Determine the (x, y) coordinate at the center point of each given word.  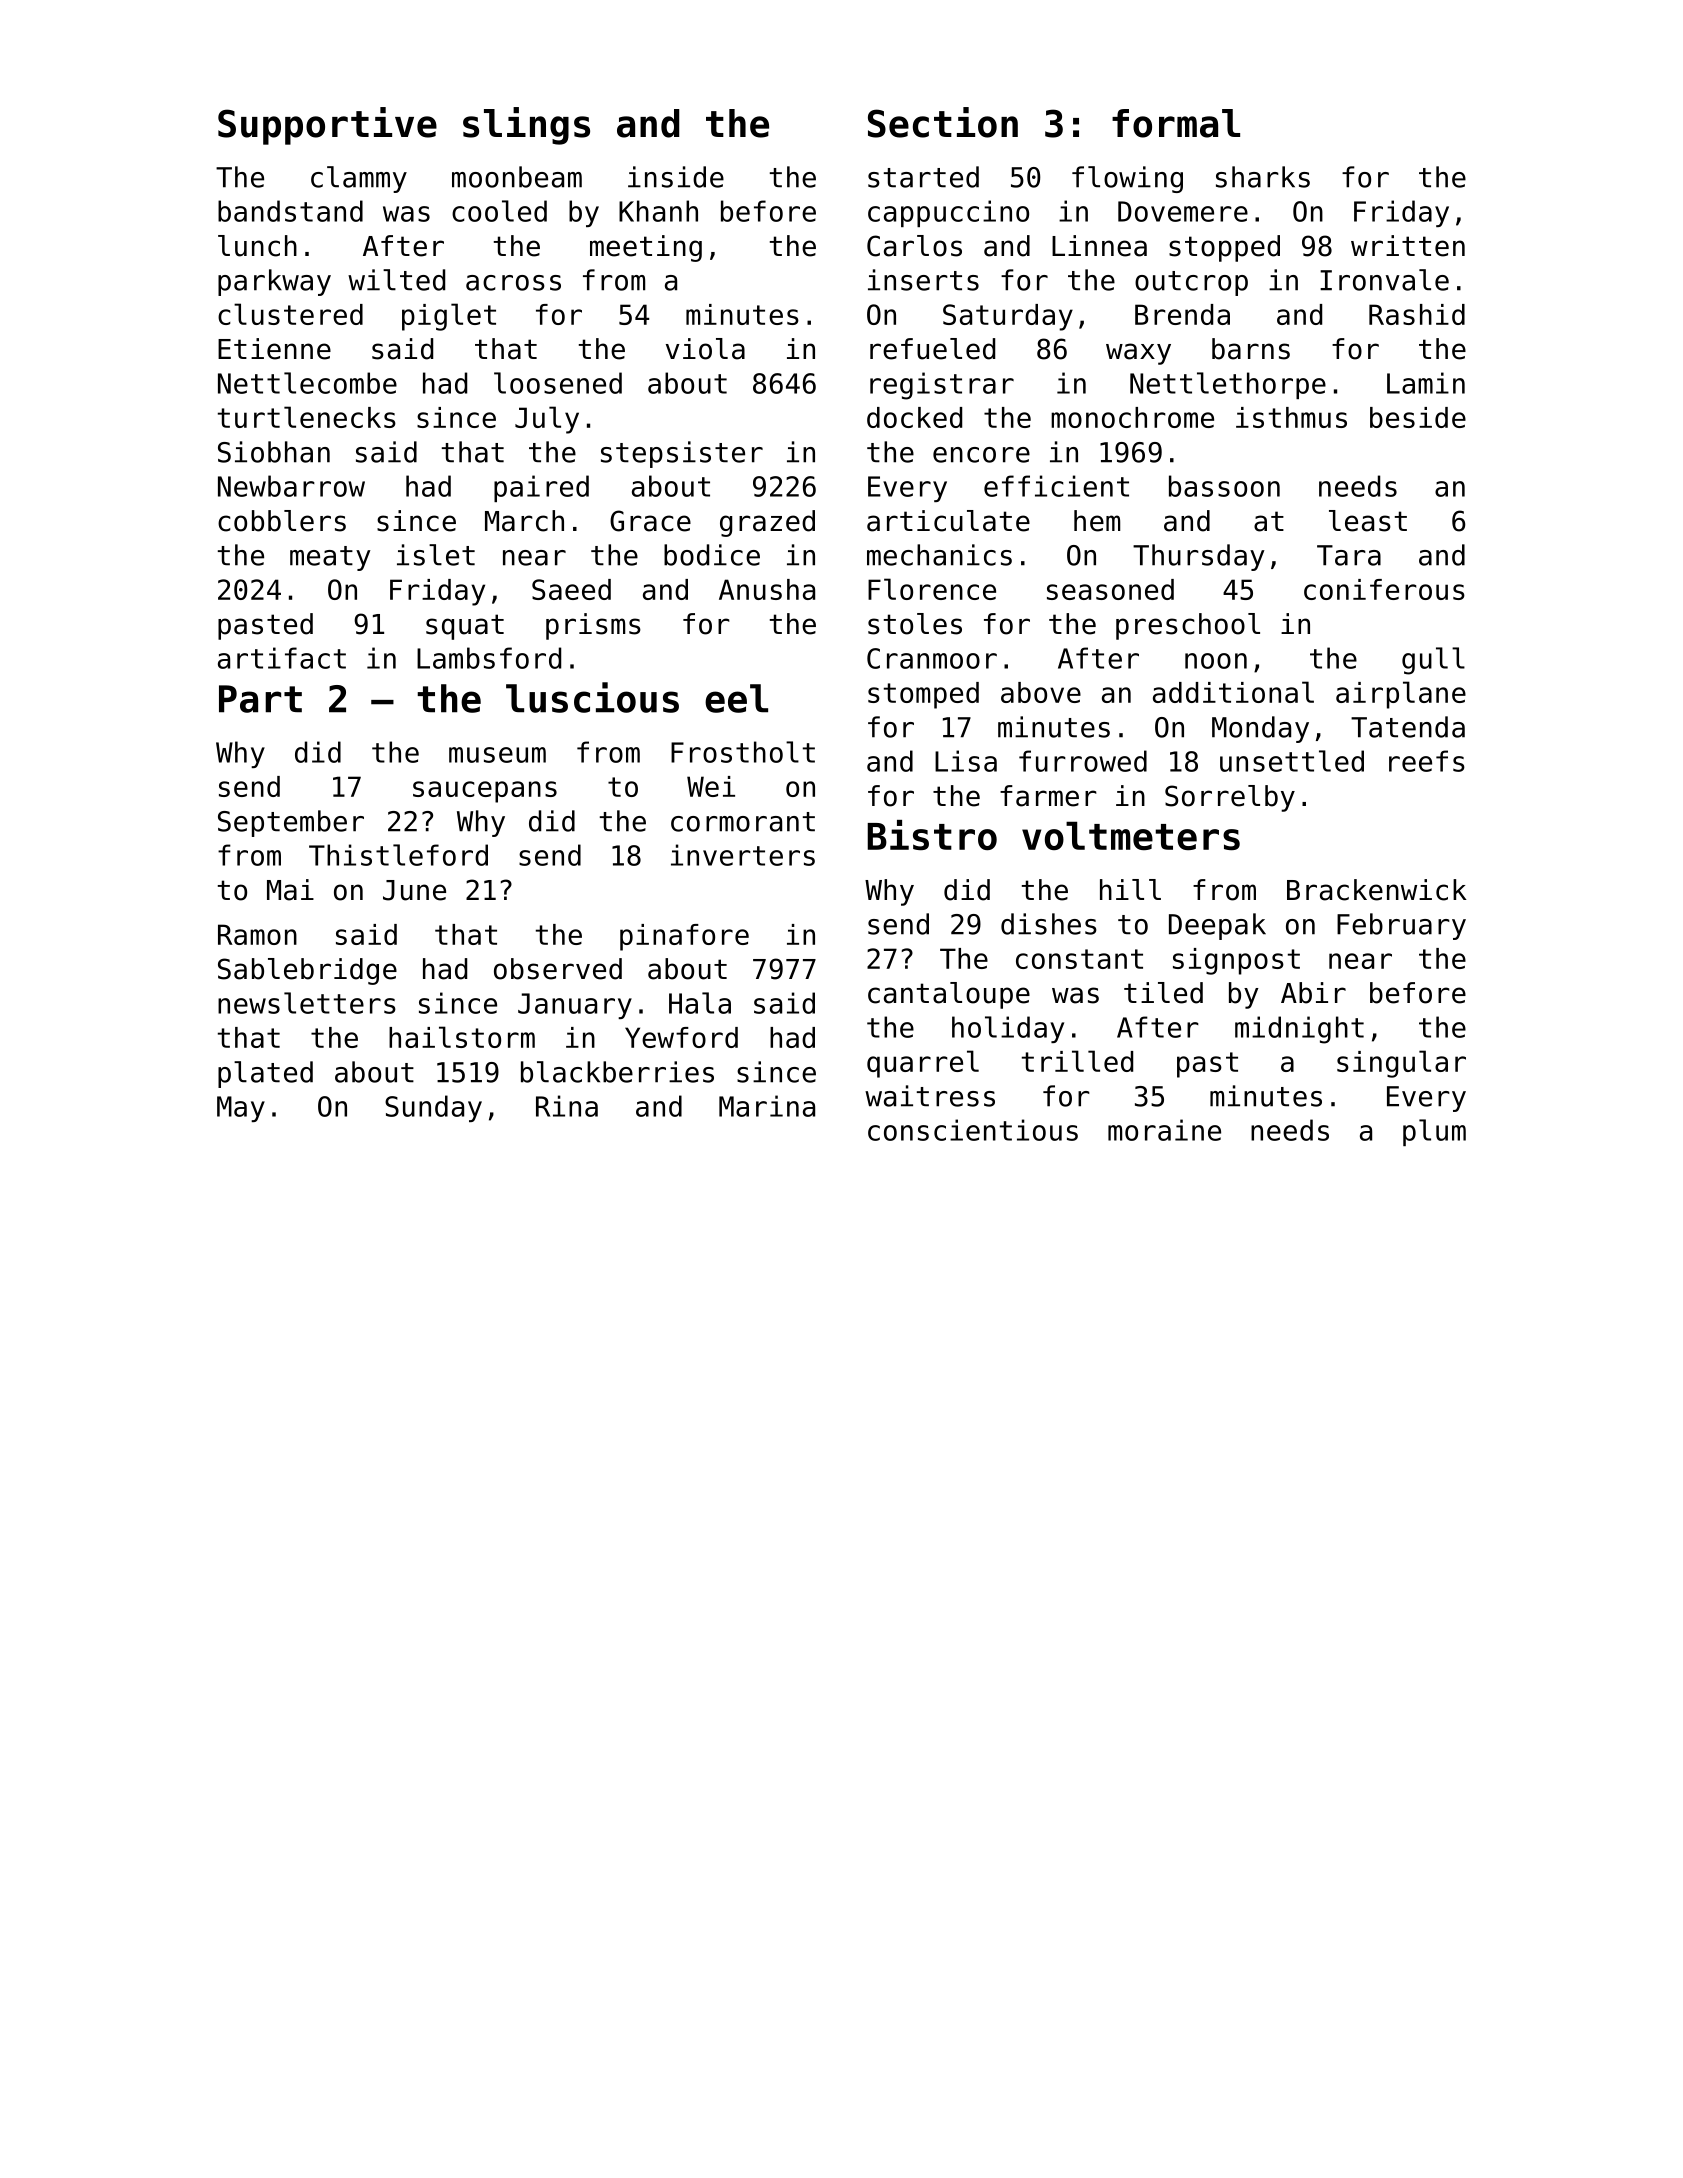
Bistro (932, 835)
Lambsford (489, 658)
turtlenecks (307, 417)
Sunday (433, 1108)
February (1401, 926)
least (1368, 521)
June (414, 890)
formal (1176, 123)
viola (705, 349)
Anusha (767, 589)
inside (676, 177)
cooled (499, 211)
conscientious (973, 1130)
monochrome (1132, 417)
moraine (1164, 1130)
